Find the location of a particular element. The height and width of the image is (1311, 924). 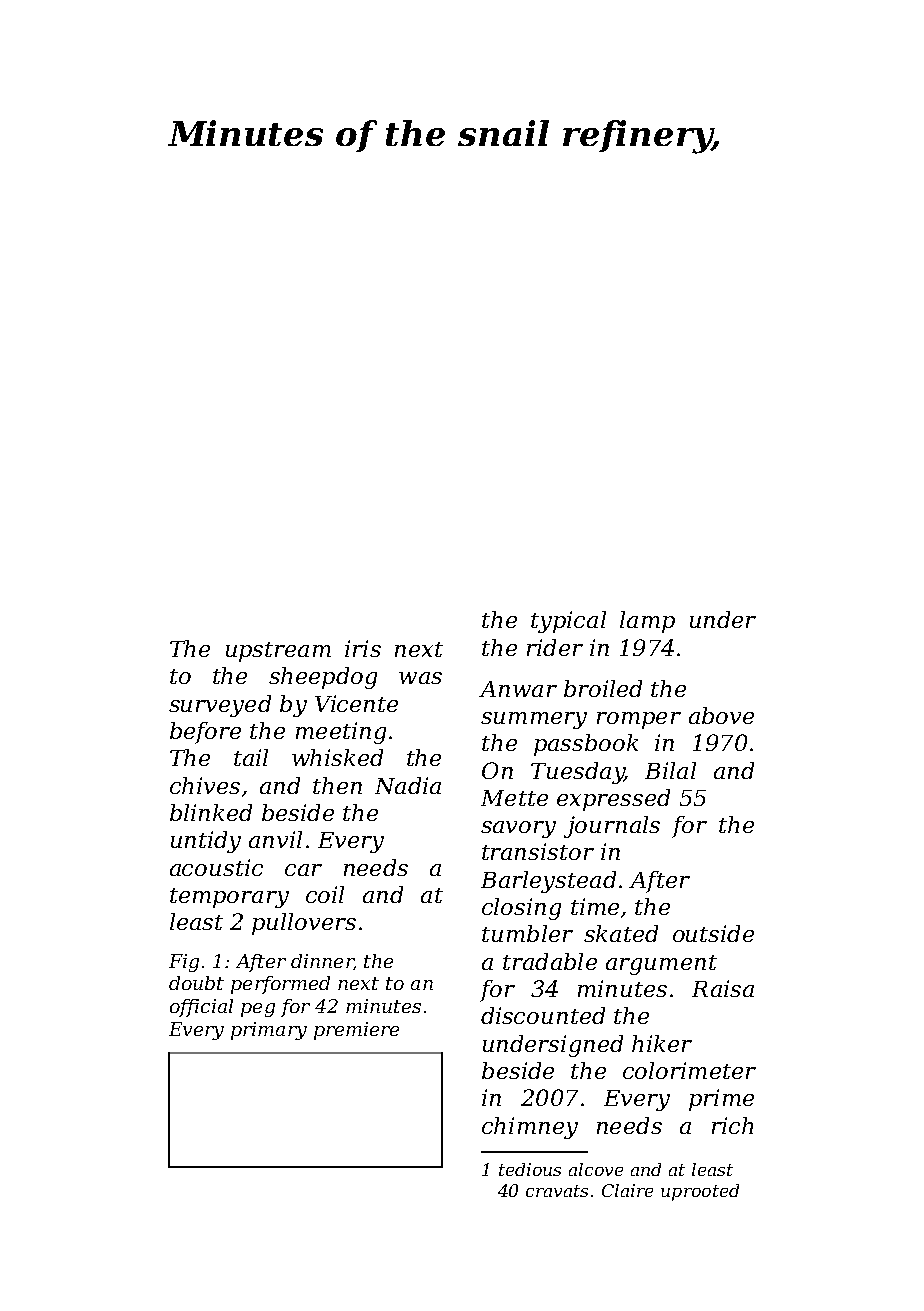

journals is located at coordinates (612, 827).
